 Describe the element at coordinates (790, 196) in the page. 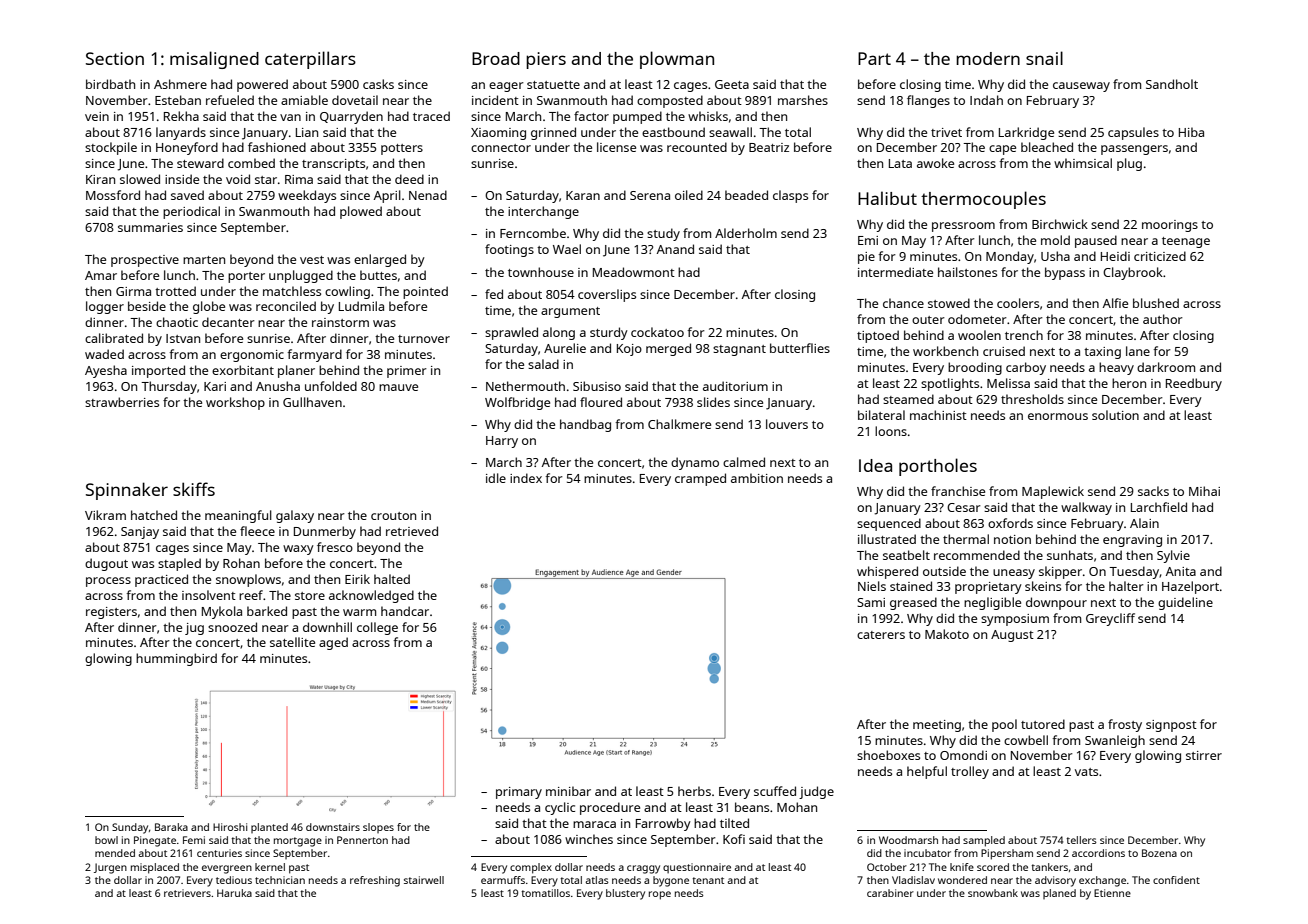

I see `clasps` at that location.
